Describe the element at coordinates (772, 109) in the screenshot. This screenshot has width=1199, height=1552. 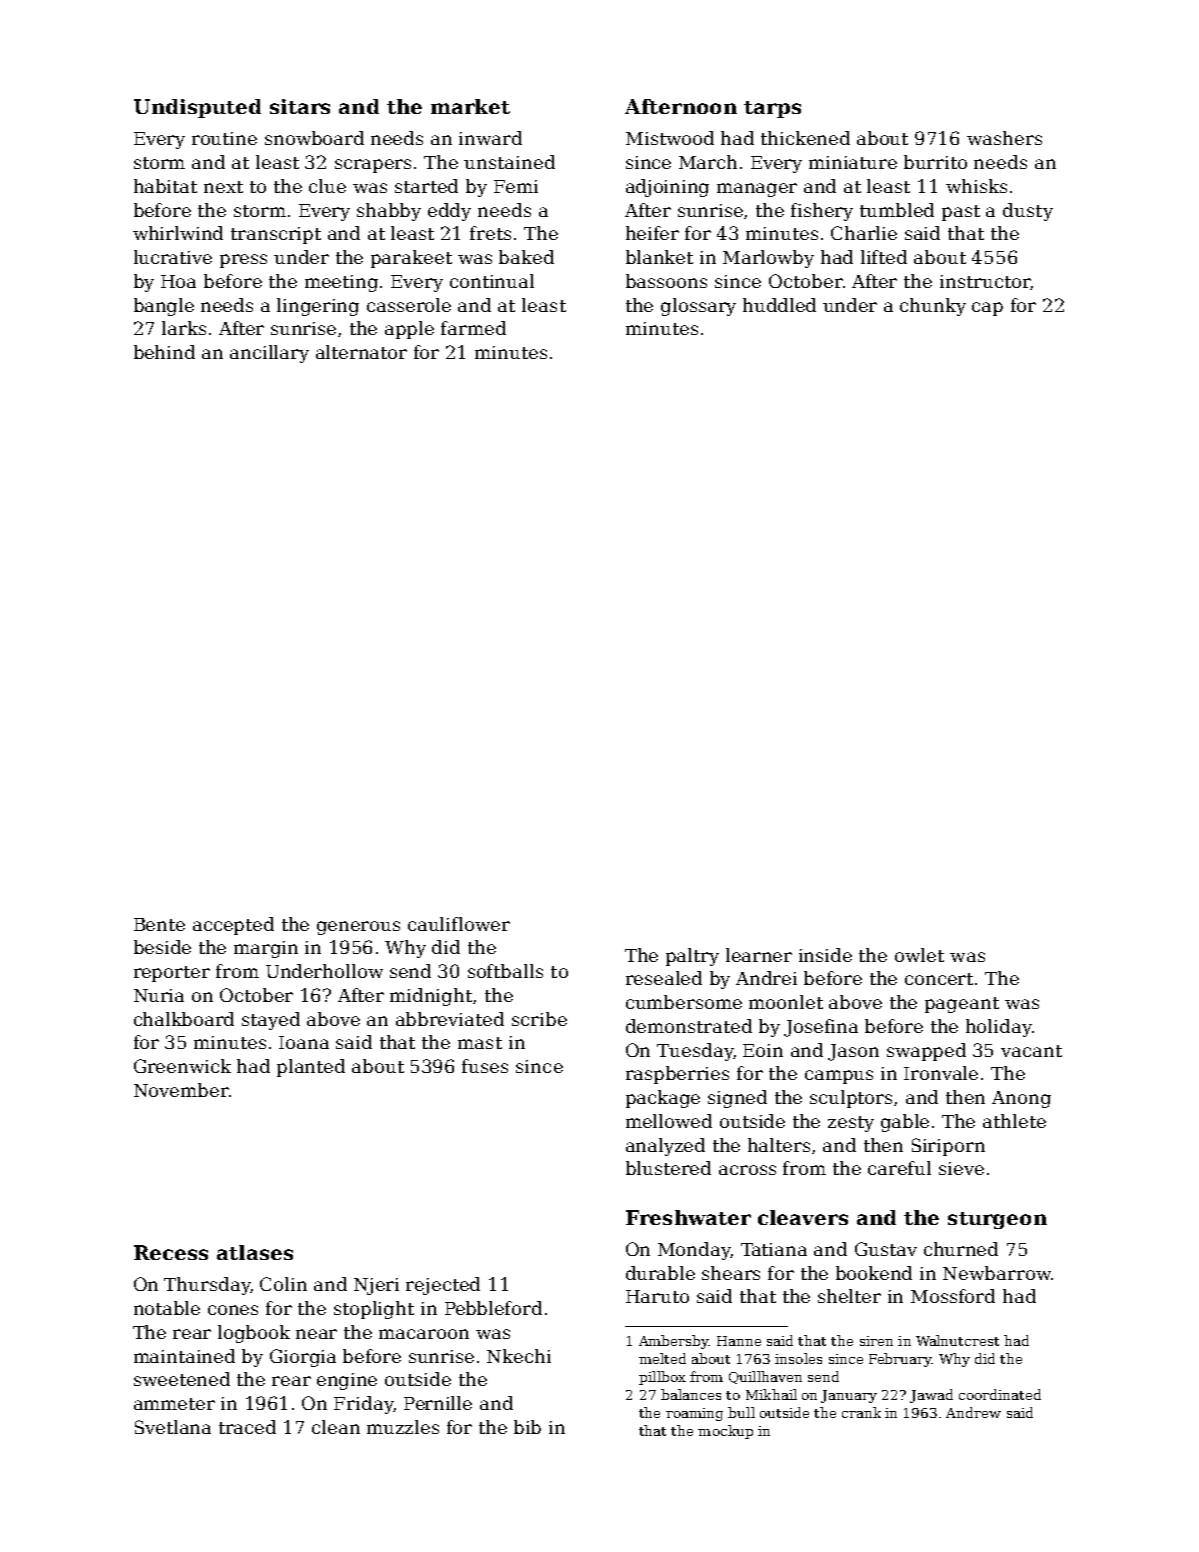
I see `tarps` at that location.
